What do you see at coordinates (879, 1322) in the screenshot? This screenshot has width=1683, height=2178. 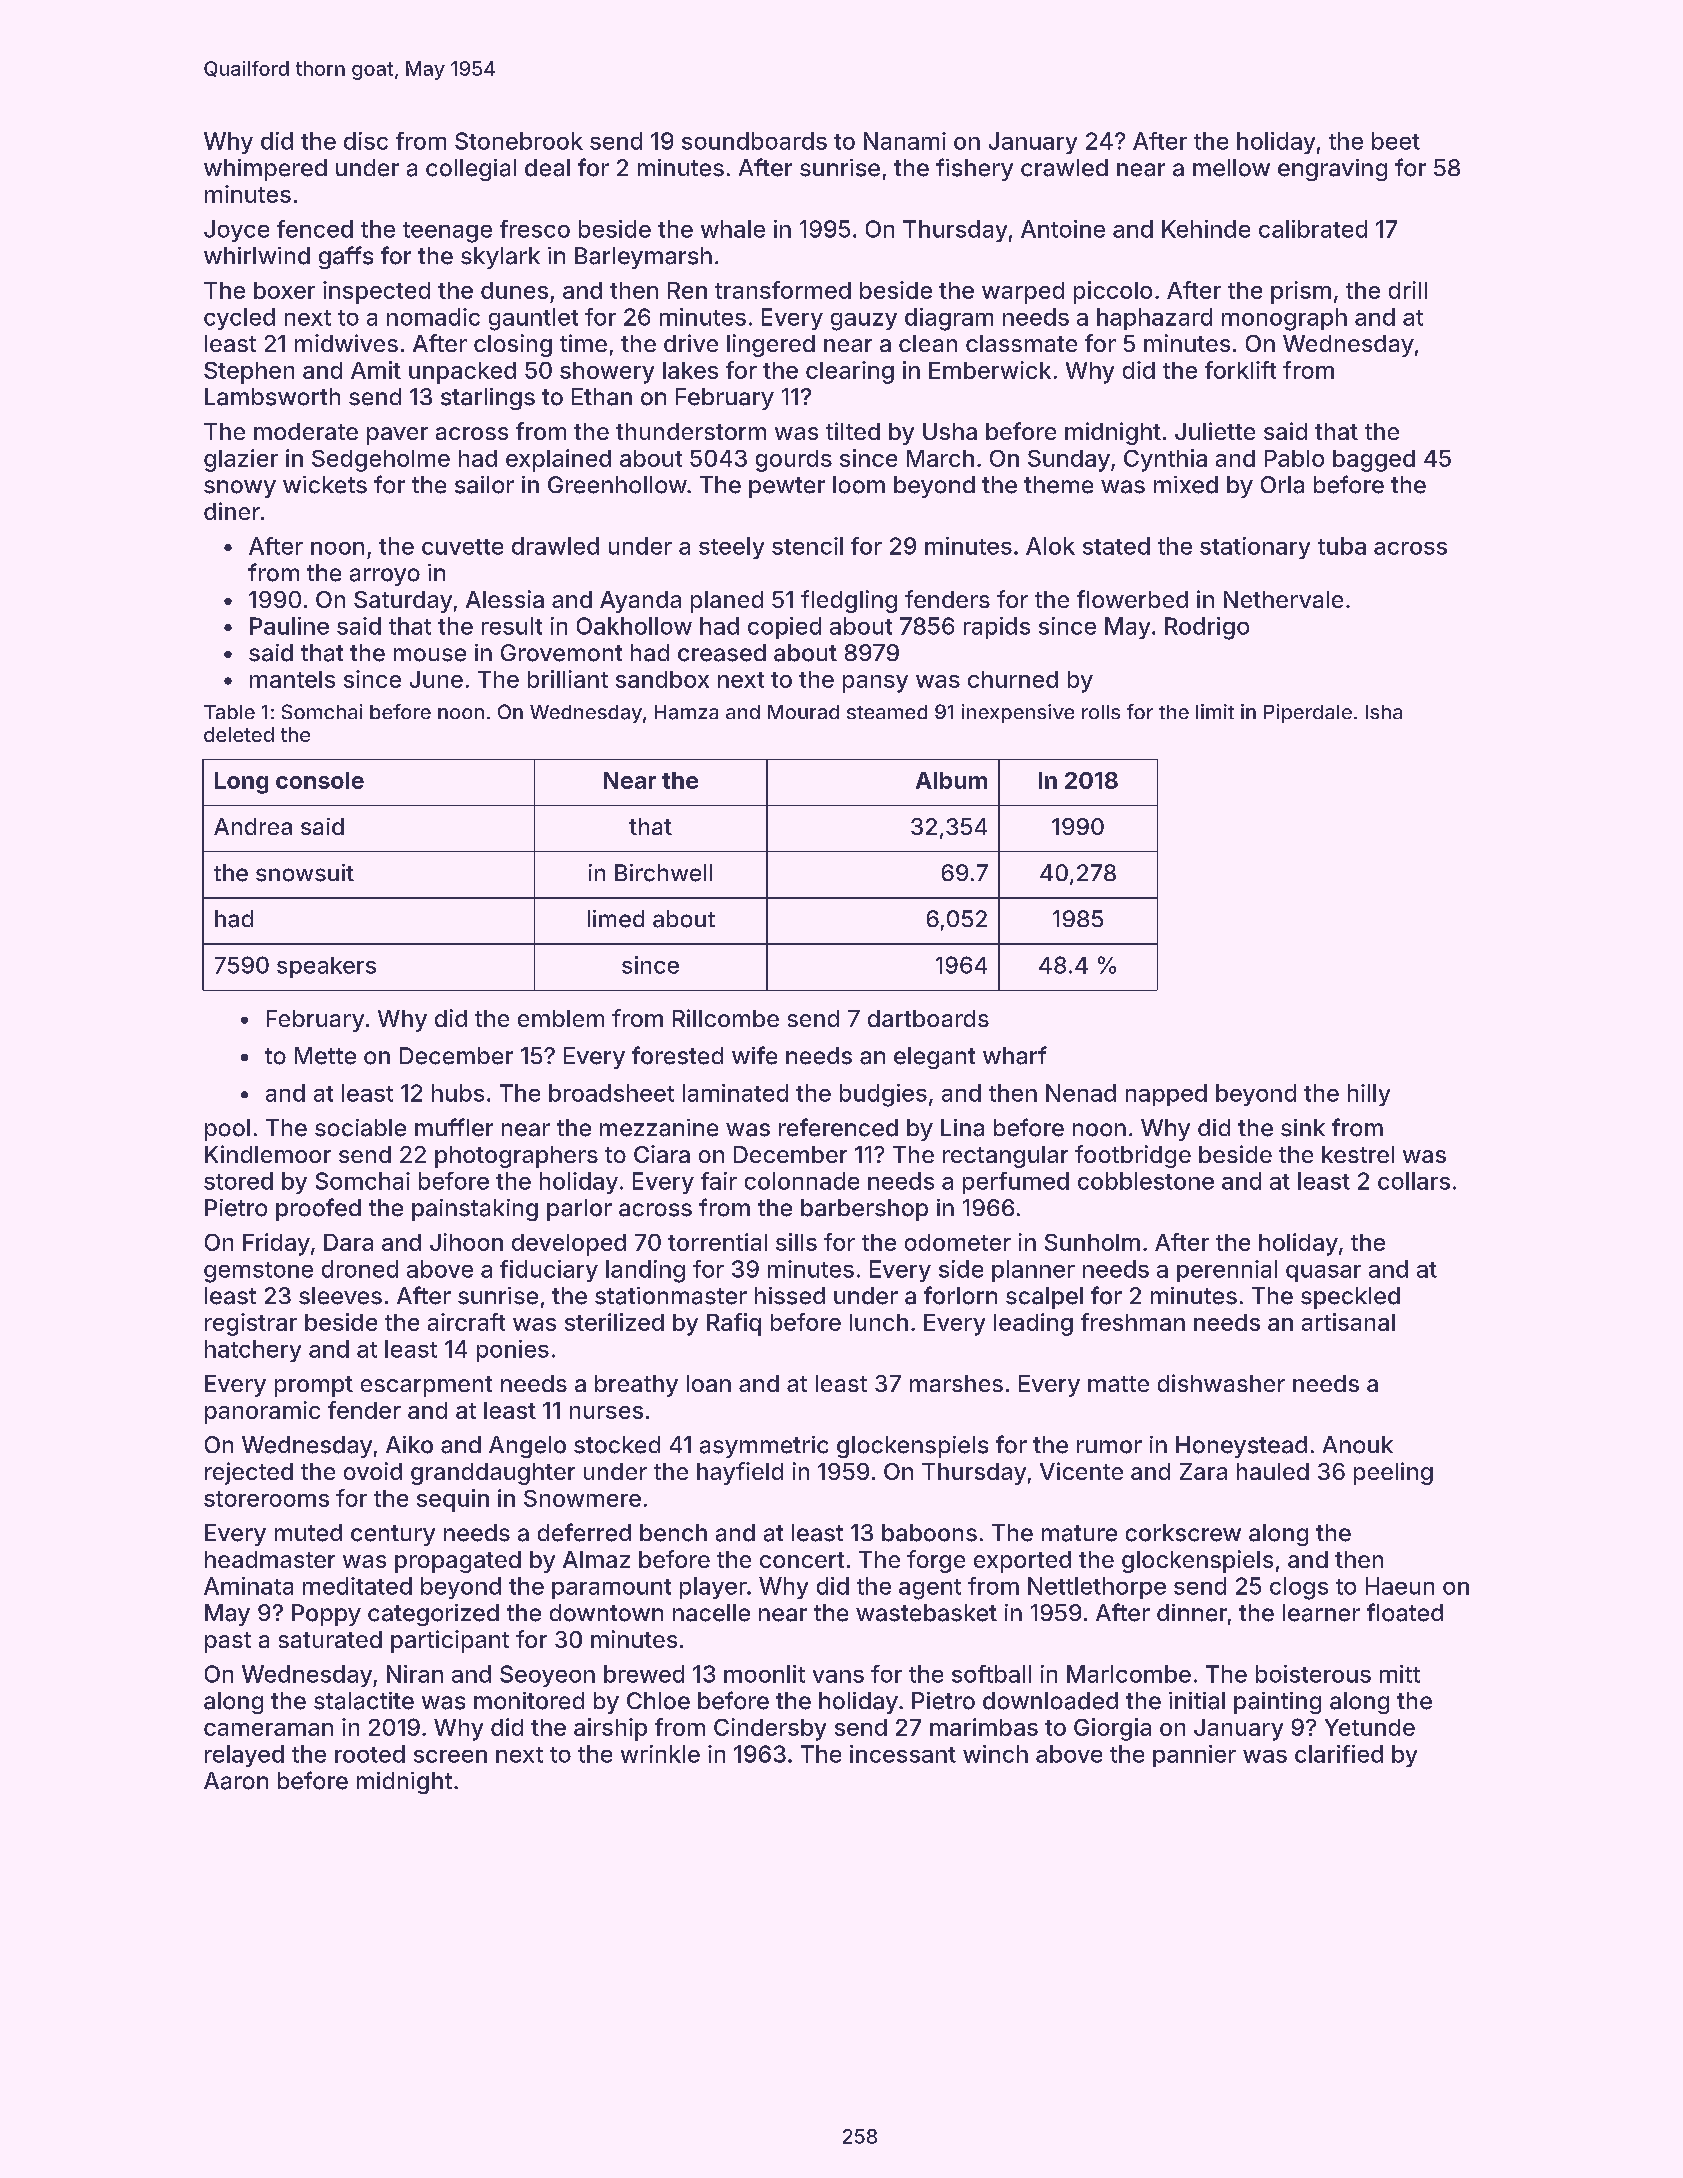 I see `lunch` at bounding box center [879, 1322].
